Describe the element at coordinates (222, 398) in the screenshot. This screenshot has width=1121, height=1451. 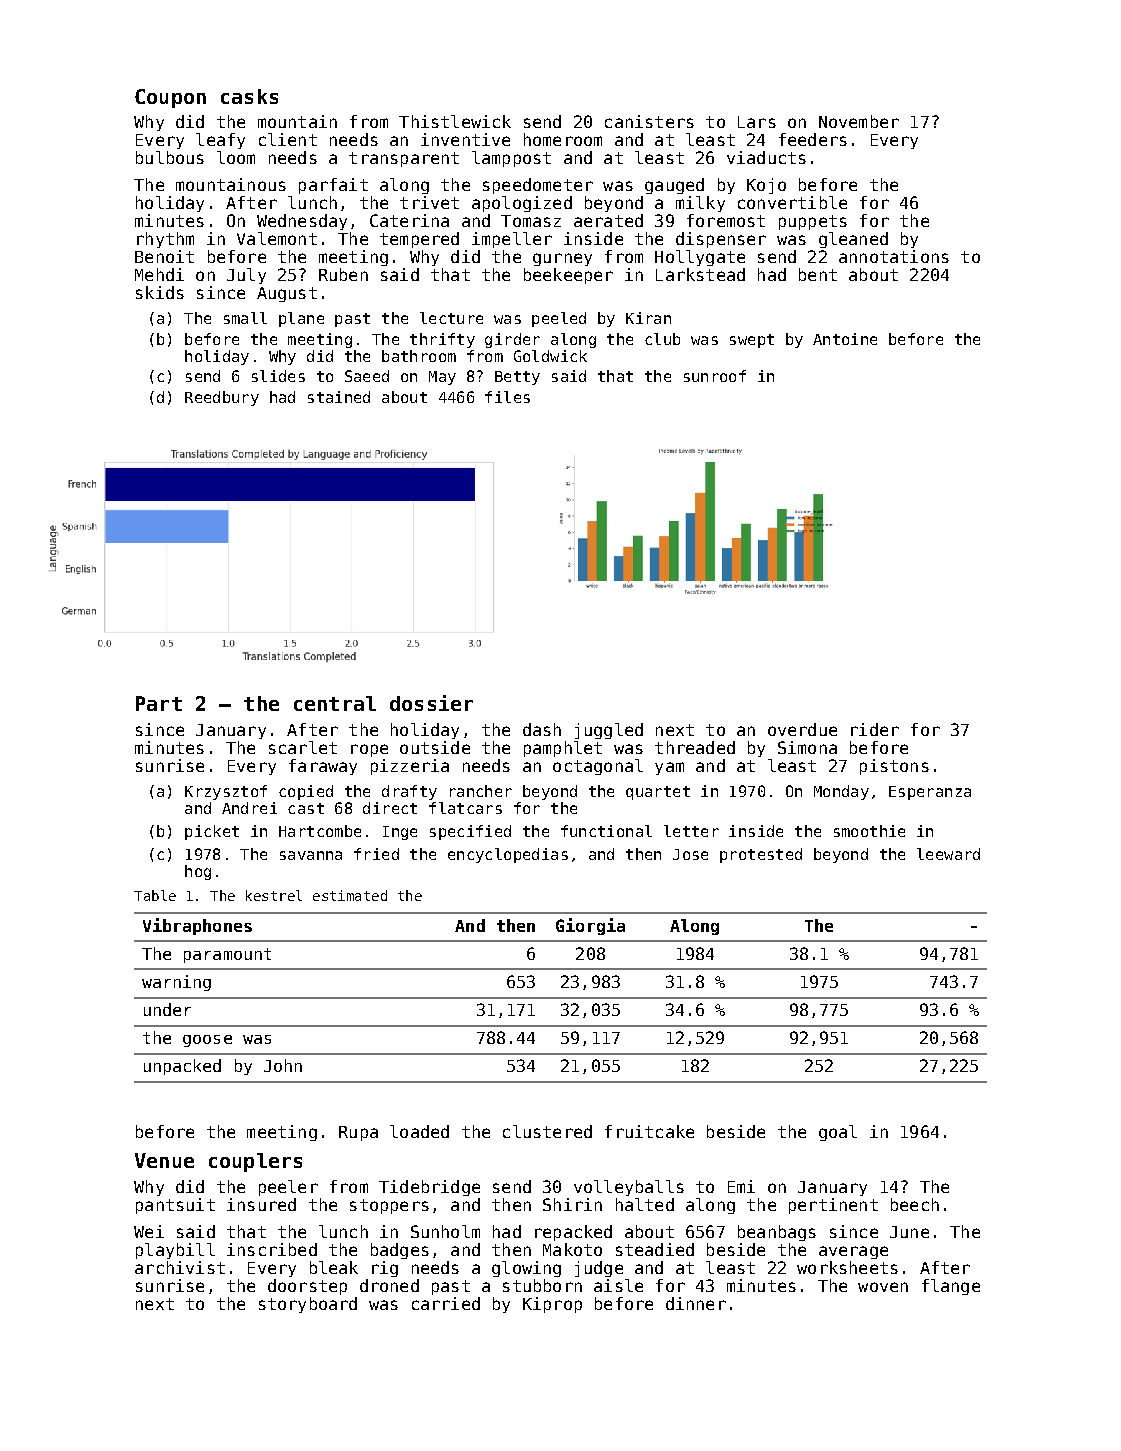
I see `Reedbury` at that location.
